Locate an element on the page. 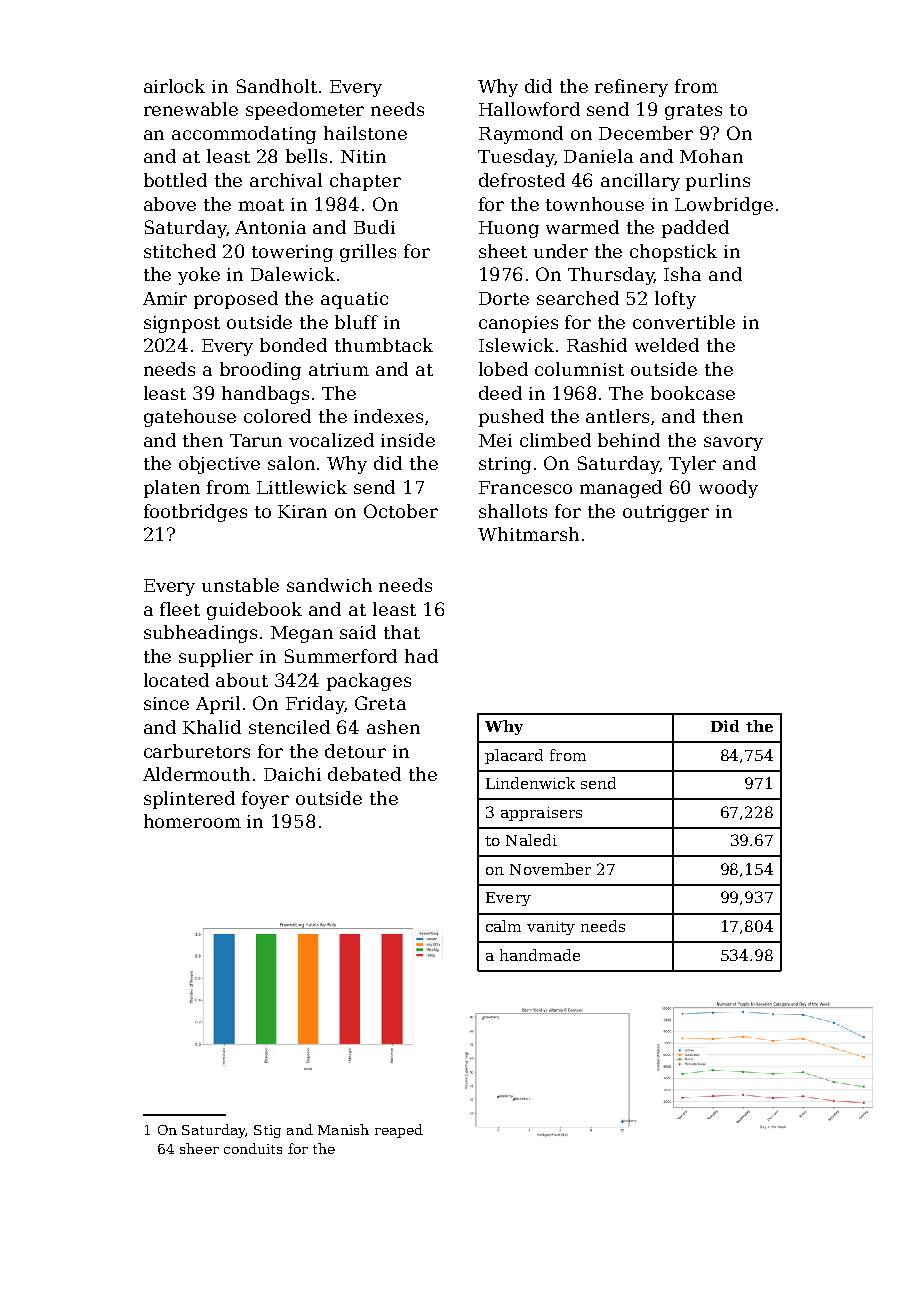 This document has width=924, height=1311. Sandholt is located at coordinates (277, 86).
